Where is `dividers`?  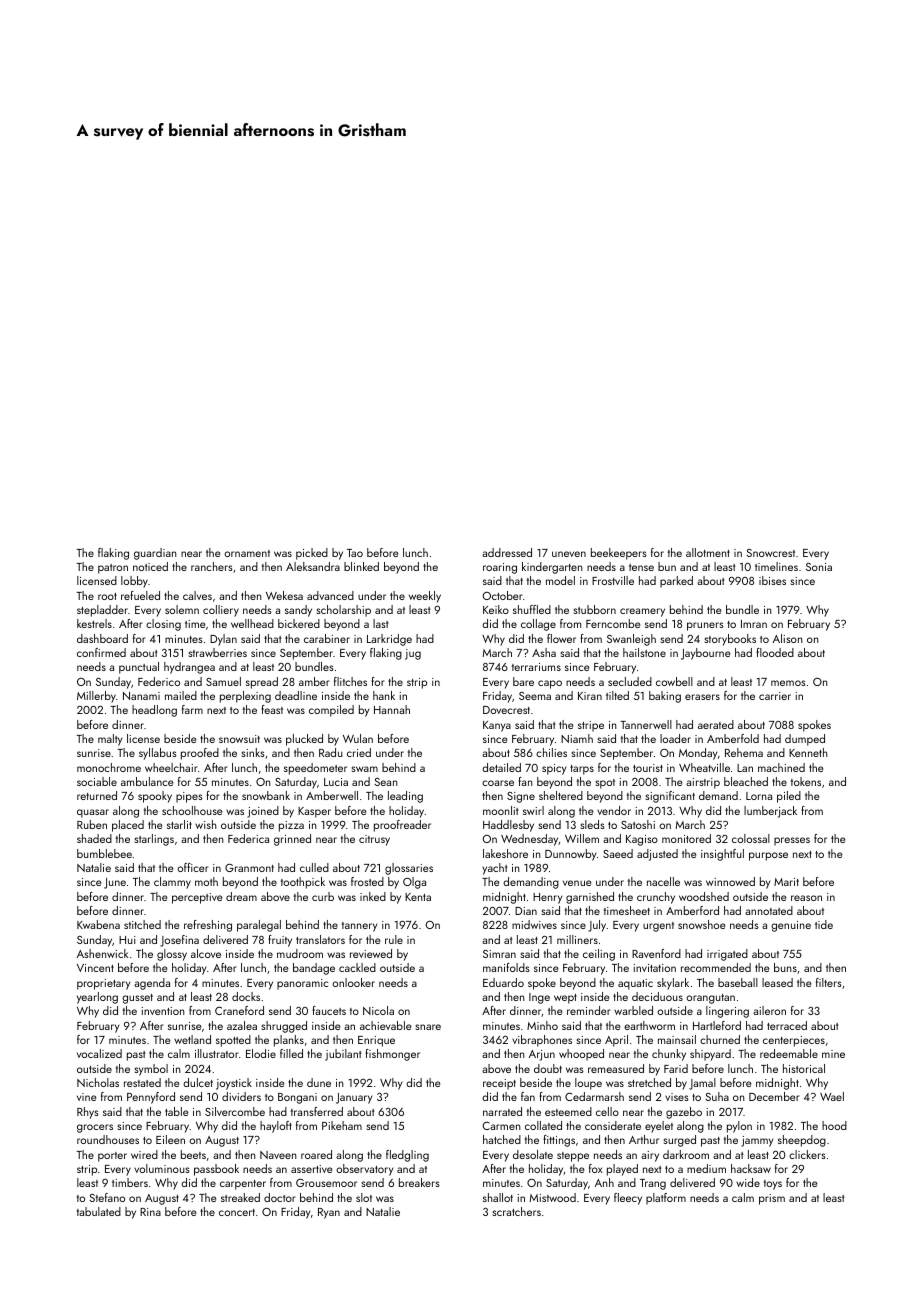
dividers is located at coordinates (241, 1096).
